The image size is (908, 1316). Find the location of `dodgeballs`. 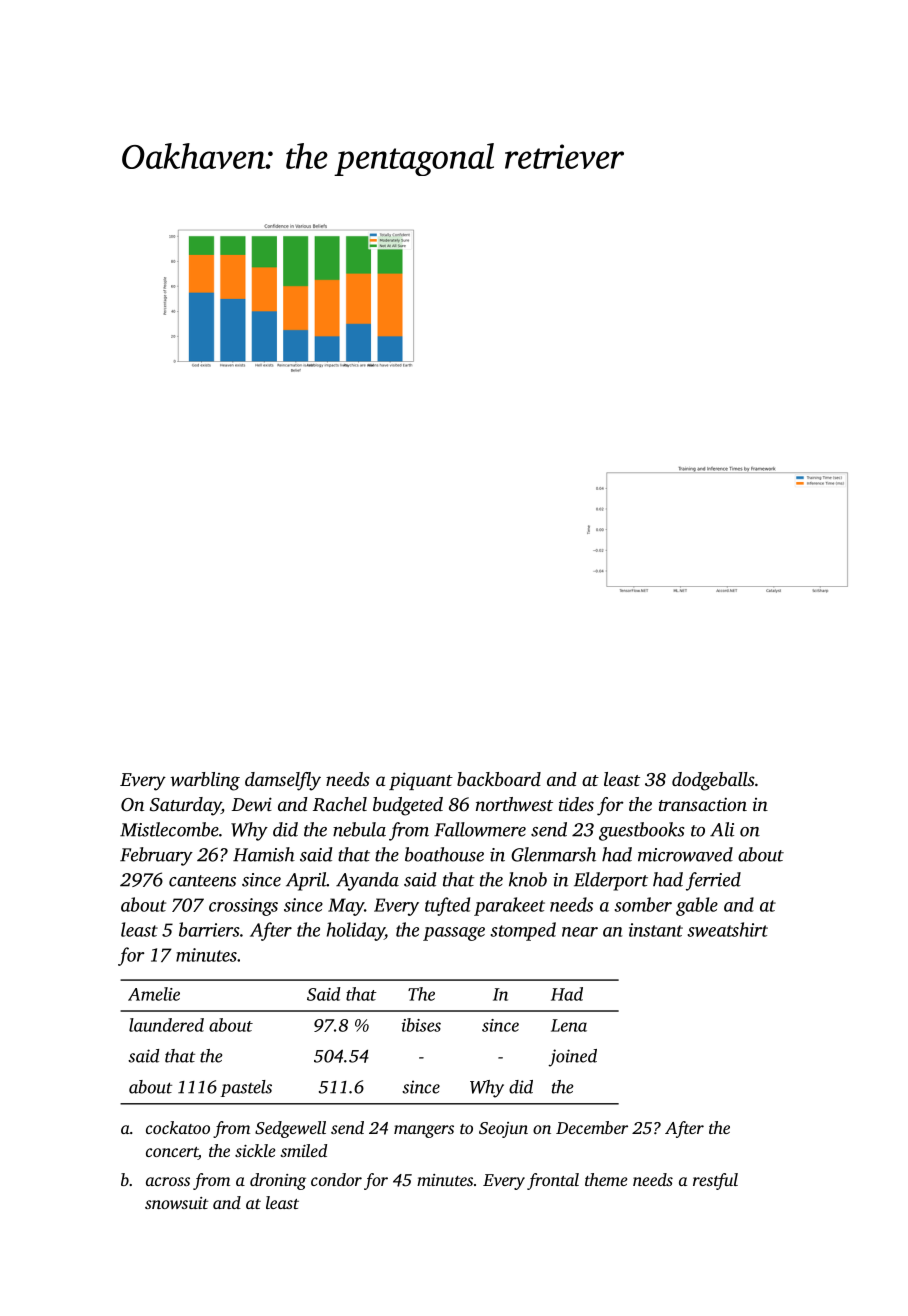

dodgeballs is located at coordinates (713, 781).
